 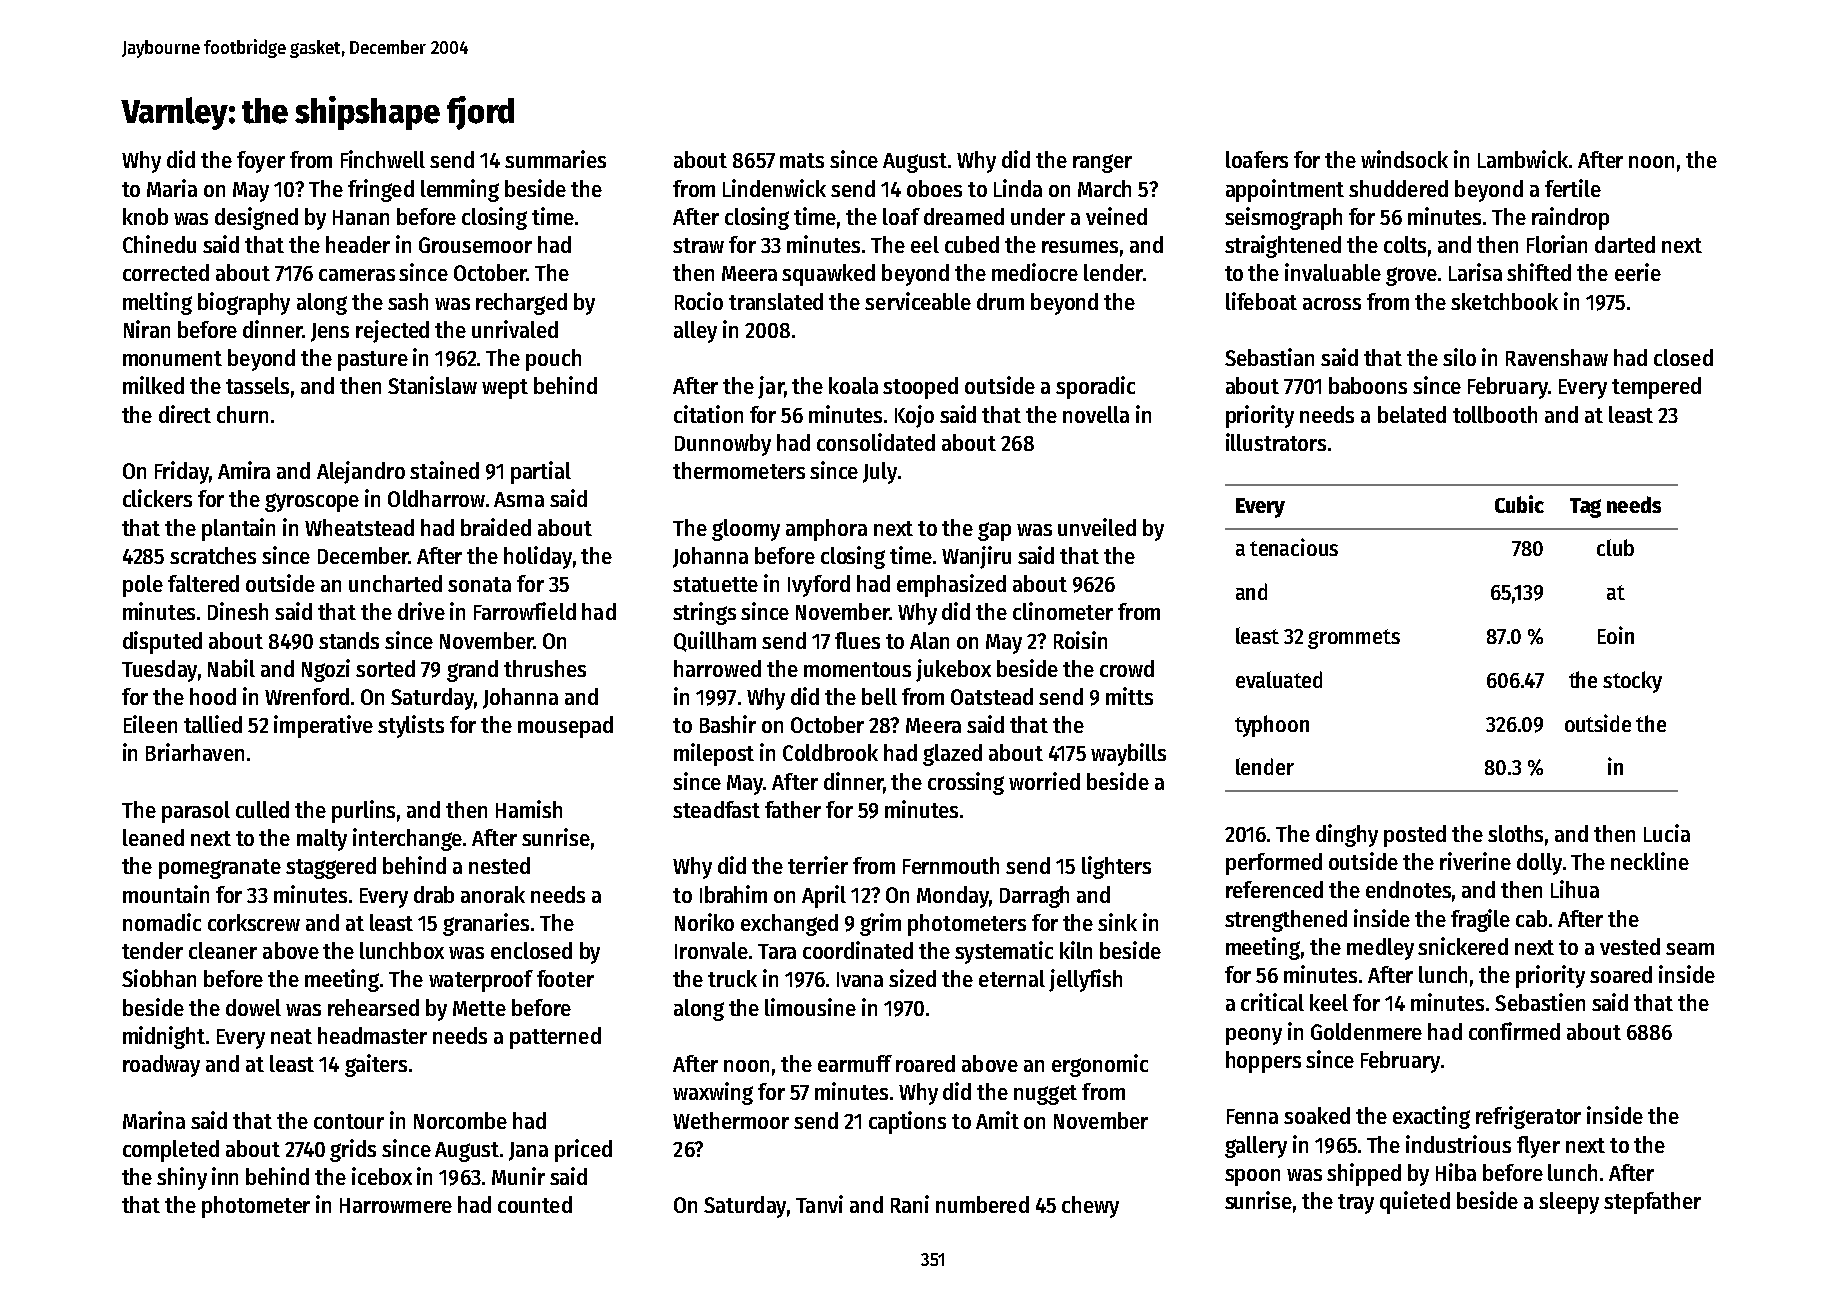 I want to click on Lambwick, so click(x=1523, y=159).
